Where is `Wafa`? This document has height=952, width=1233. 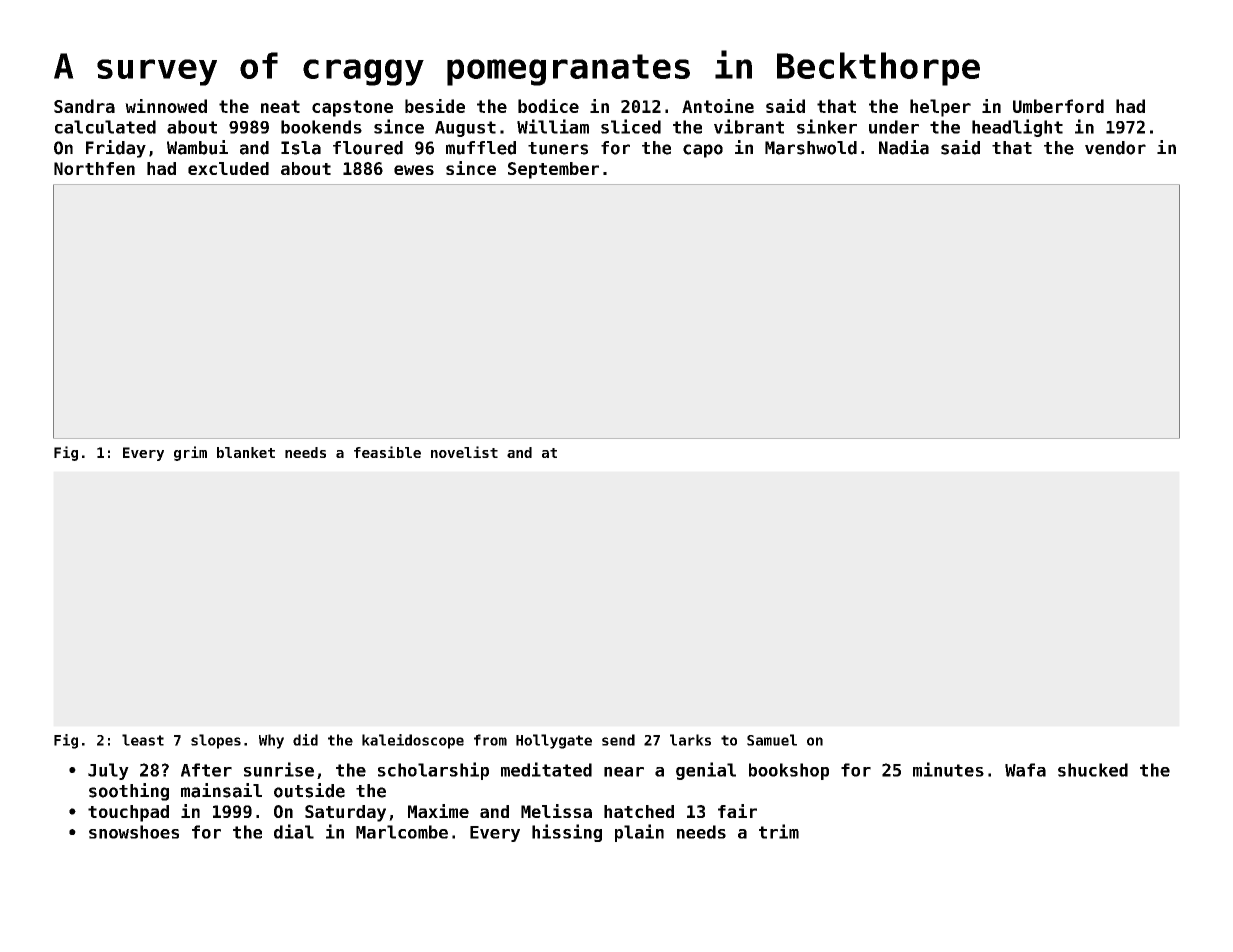 Wafa is located at coordinates (1025, 770).
